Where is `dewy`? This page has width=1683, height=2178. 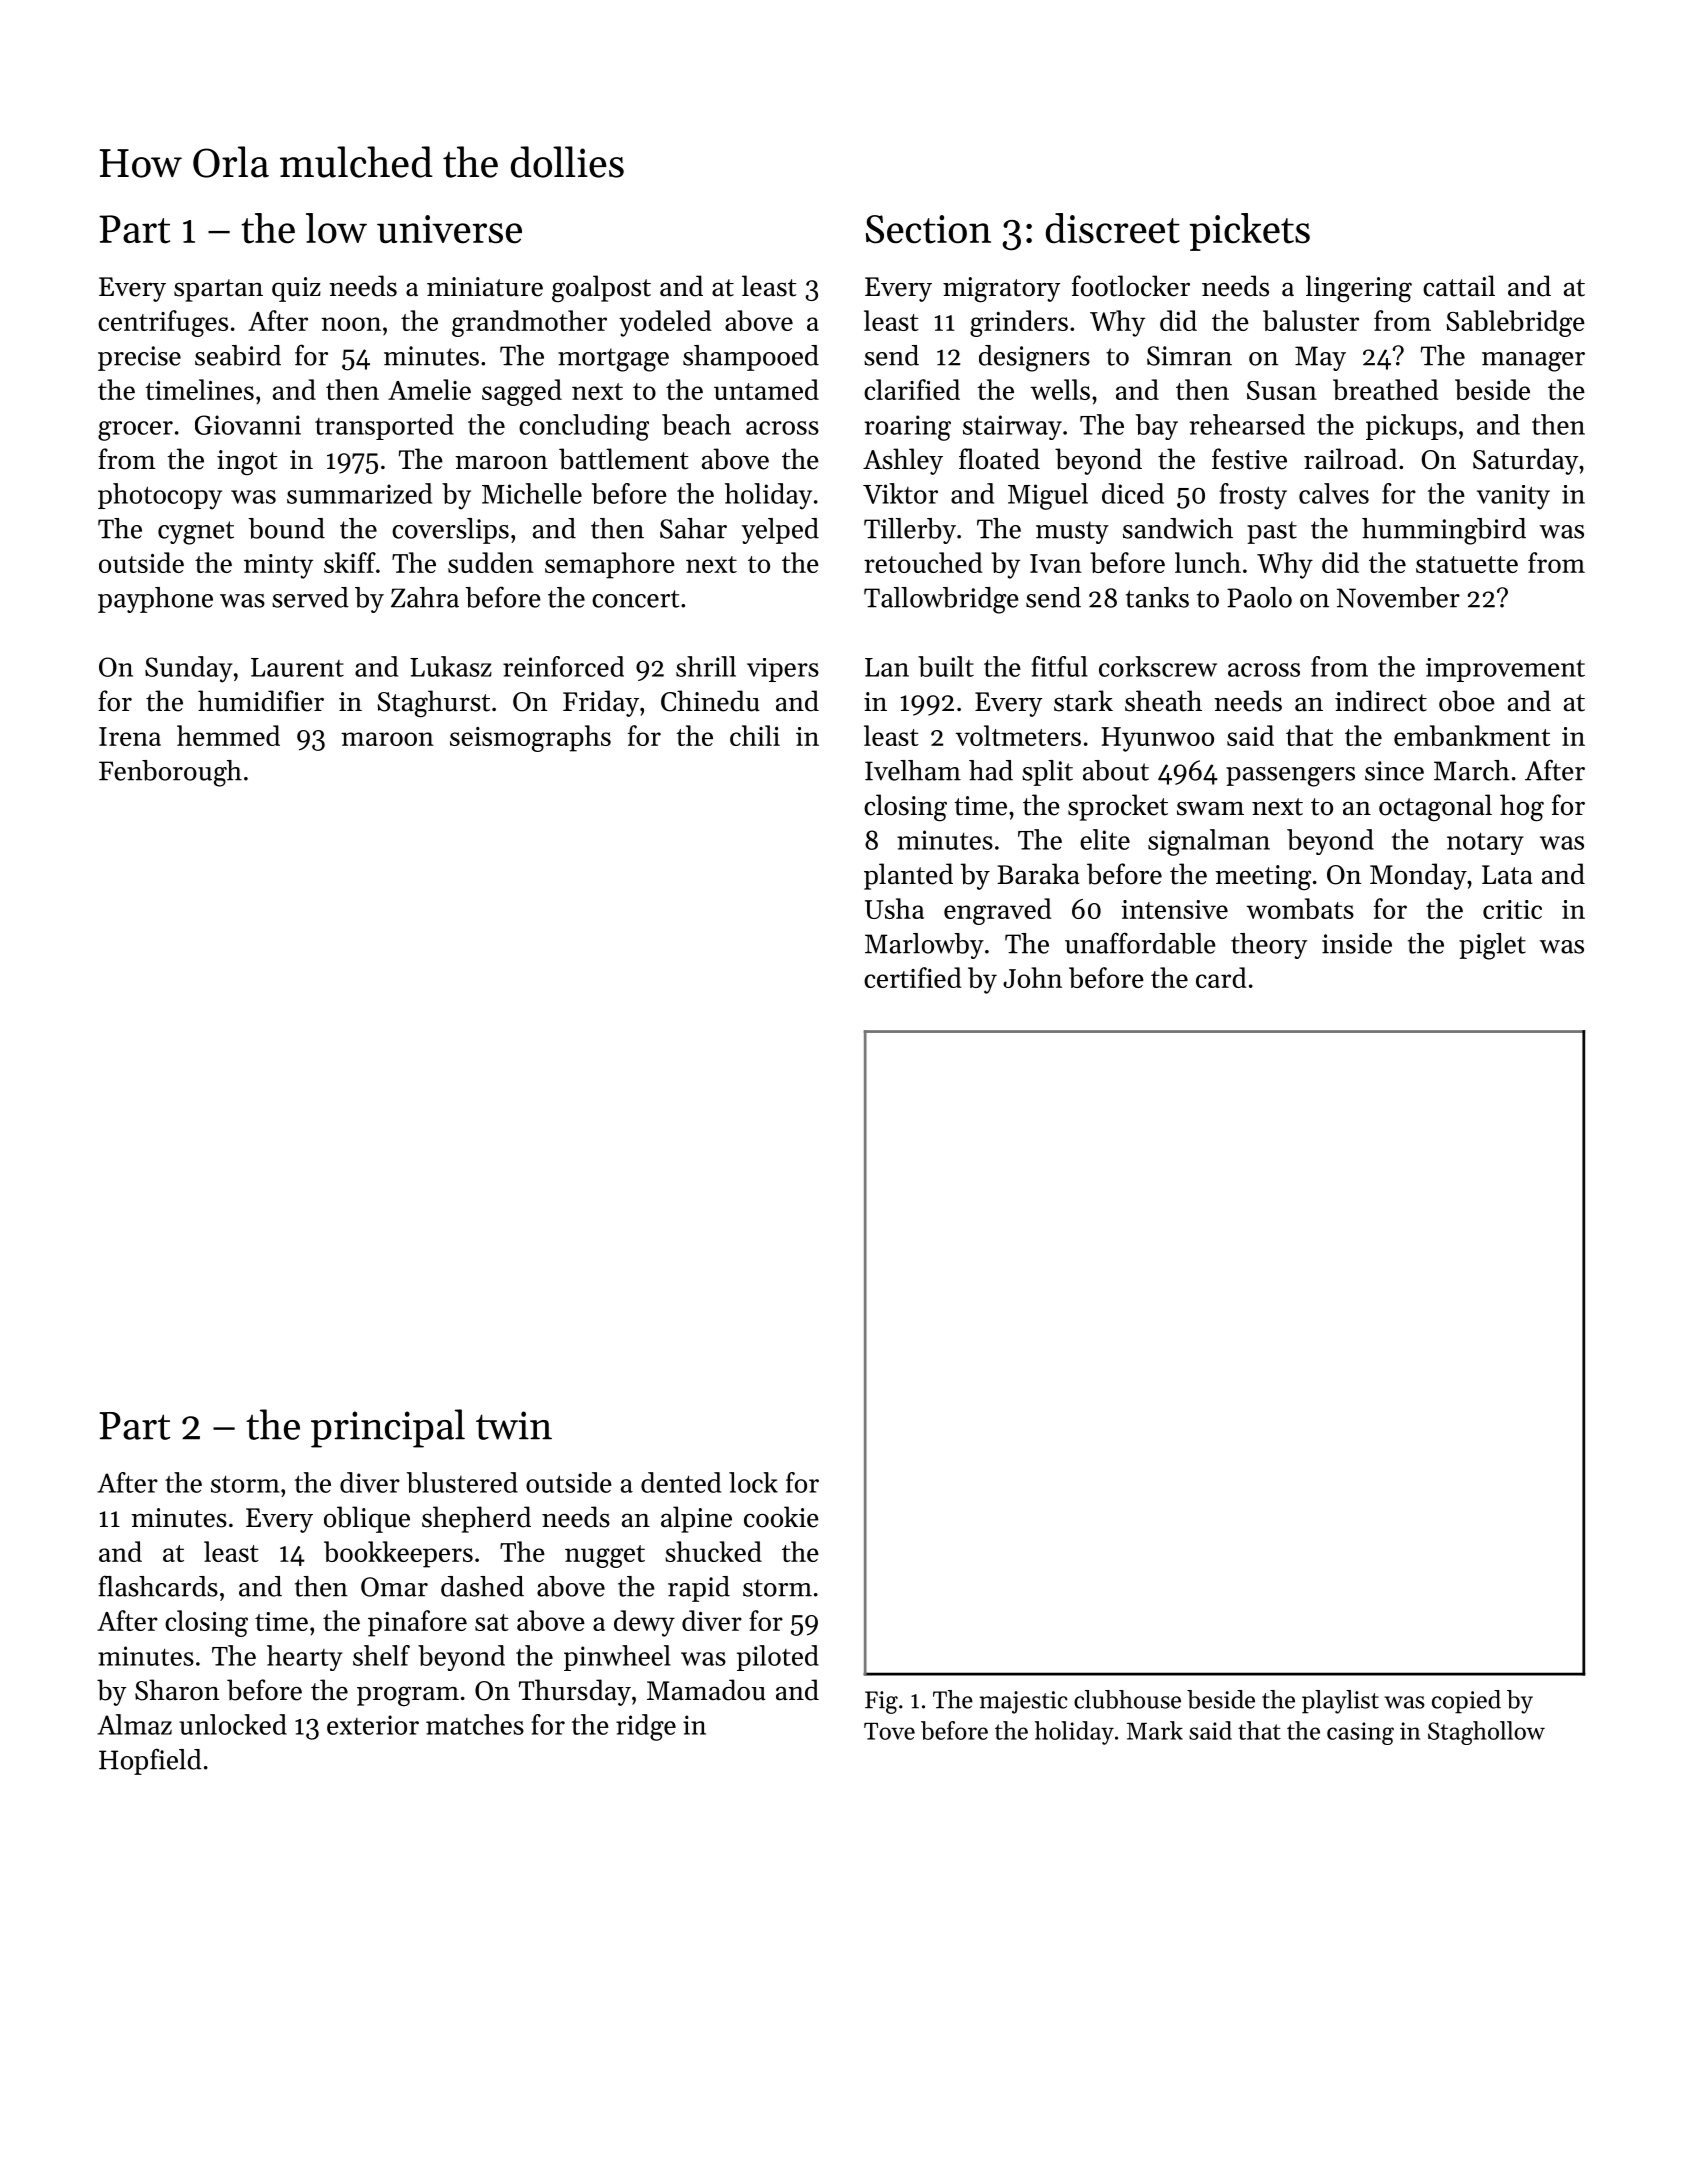
dewy is located at coordinates (644, 1623).
